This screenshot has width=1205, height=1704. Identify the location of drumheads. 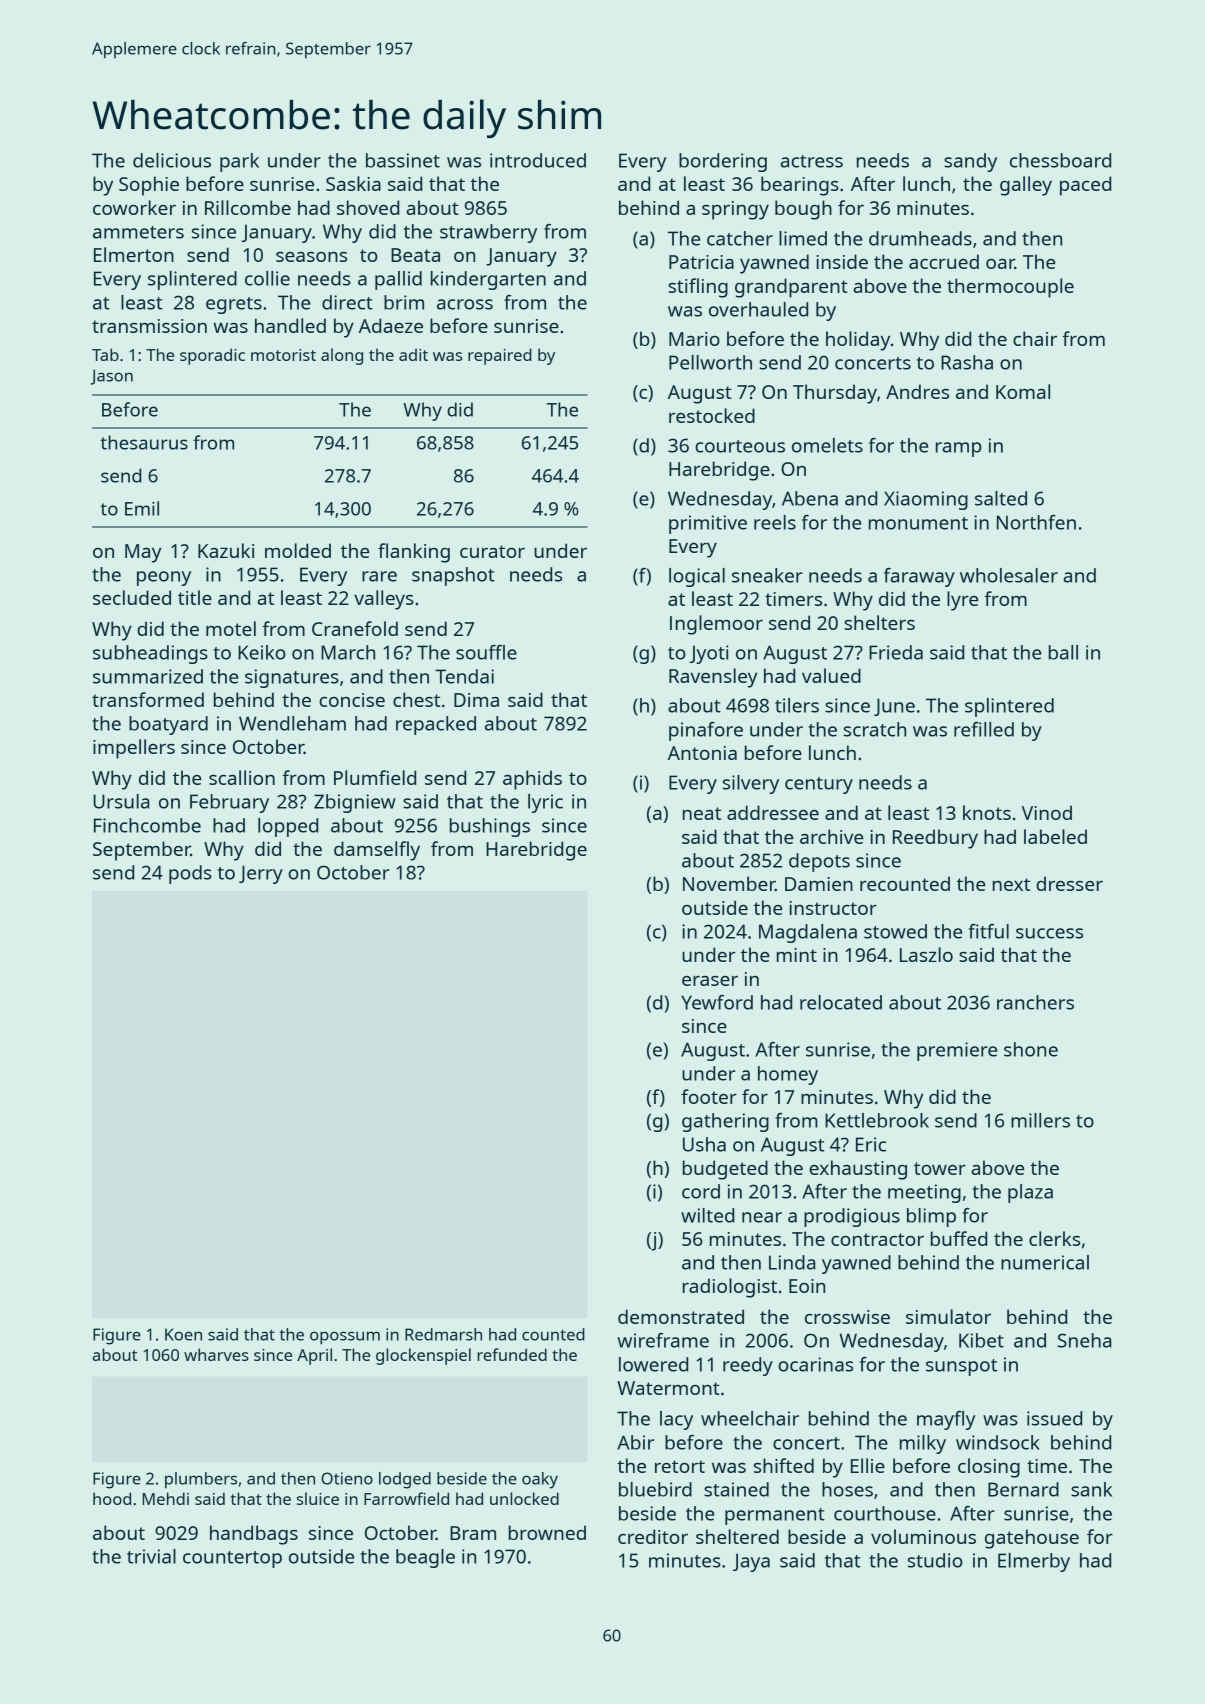
(920, 238).
